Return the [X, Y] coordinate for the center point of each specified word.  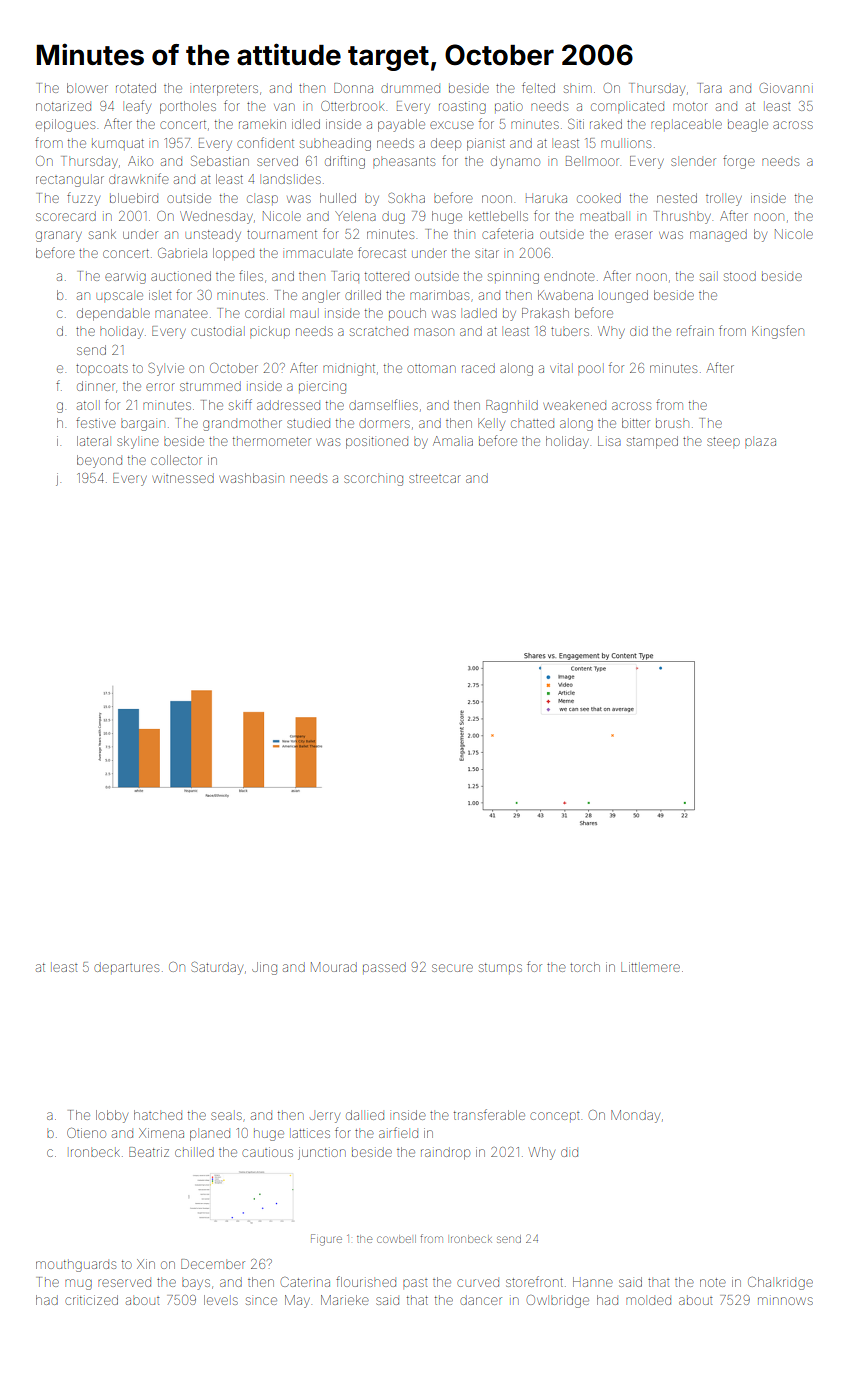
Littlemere [650, 967]
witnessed [183, 478]
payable [401, 125]
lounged [624, 296]
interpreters [225, 90]
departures [126, 967]
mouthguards [76, 1266]
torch [585, 967]
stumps [500, 967]
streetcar [435, 478]
